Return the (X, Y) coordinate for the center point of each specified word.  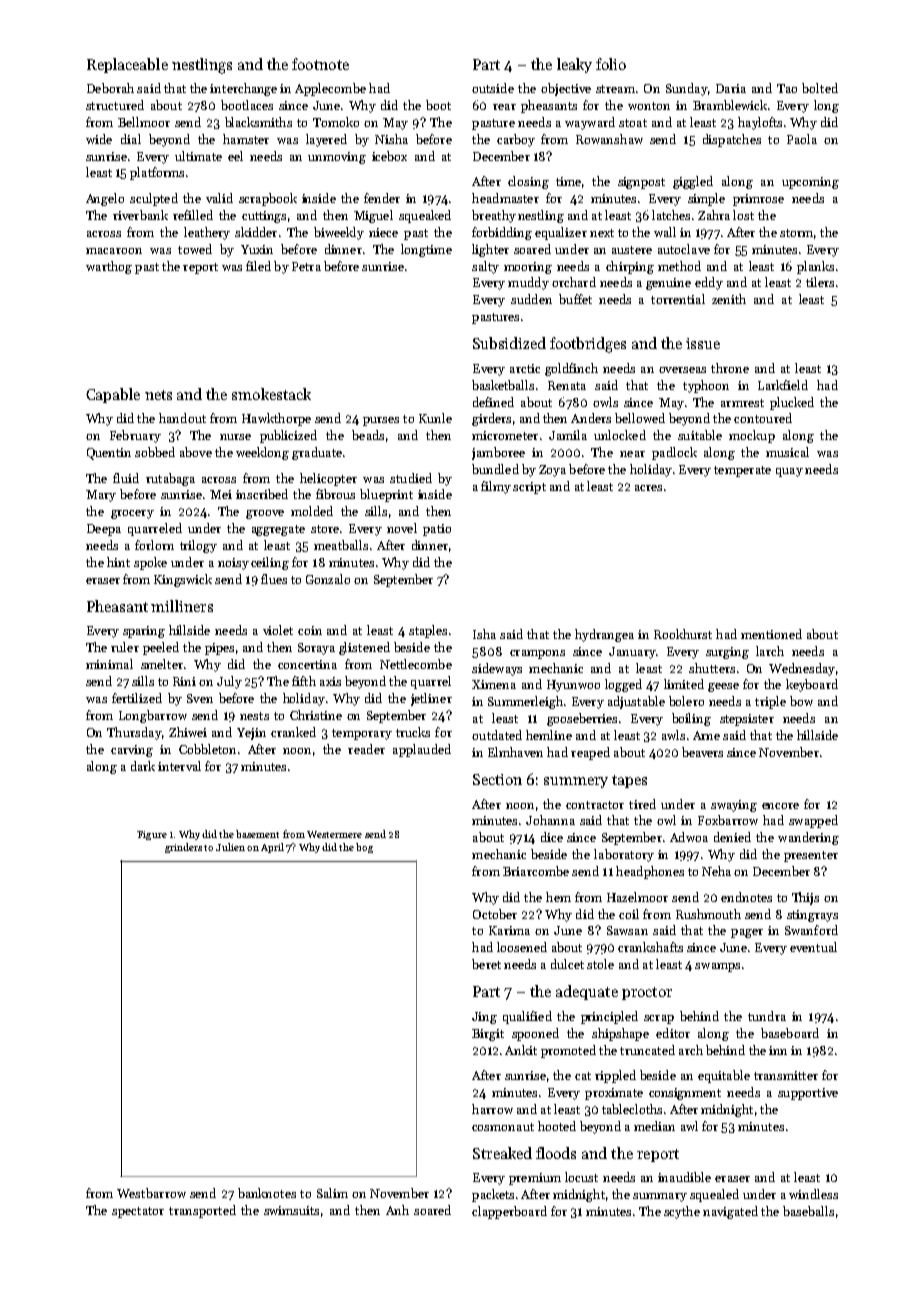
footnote (320, 64)
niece (383, 232)
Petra (306, 266)
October (495, 914)
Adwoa (689, 837)
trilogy (198, 546)
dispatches (732, 140)
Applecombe (330, 89)
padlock (674, 453)
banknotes (267, 1193)
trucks (413, 732)
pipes (219, 649)
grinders (183, 848)
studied (411, 478)
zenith (729, 299)
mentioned (771, 634)
